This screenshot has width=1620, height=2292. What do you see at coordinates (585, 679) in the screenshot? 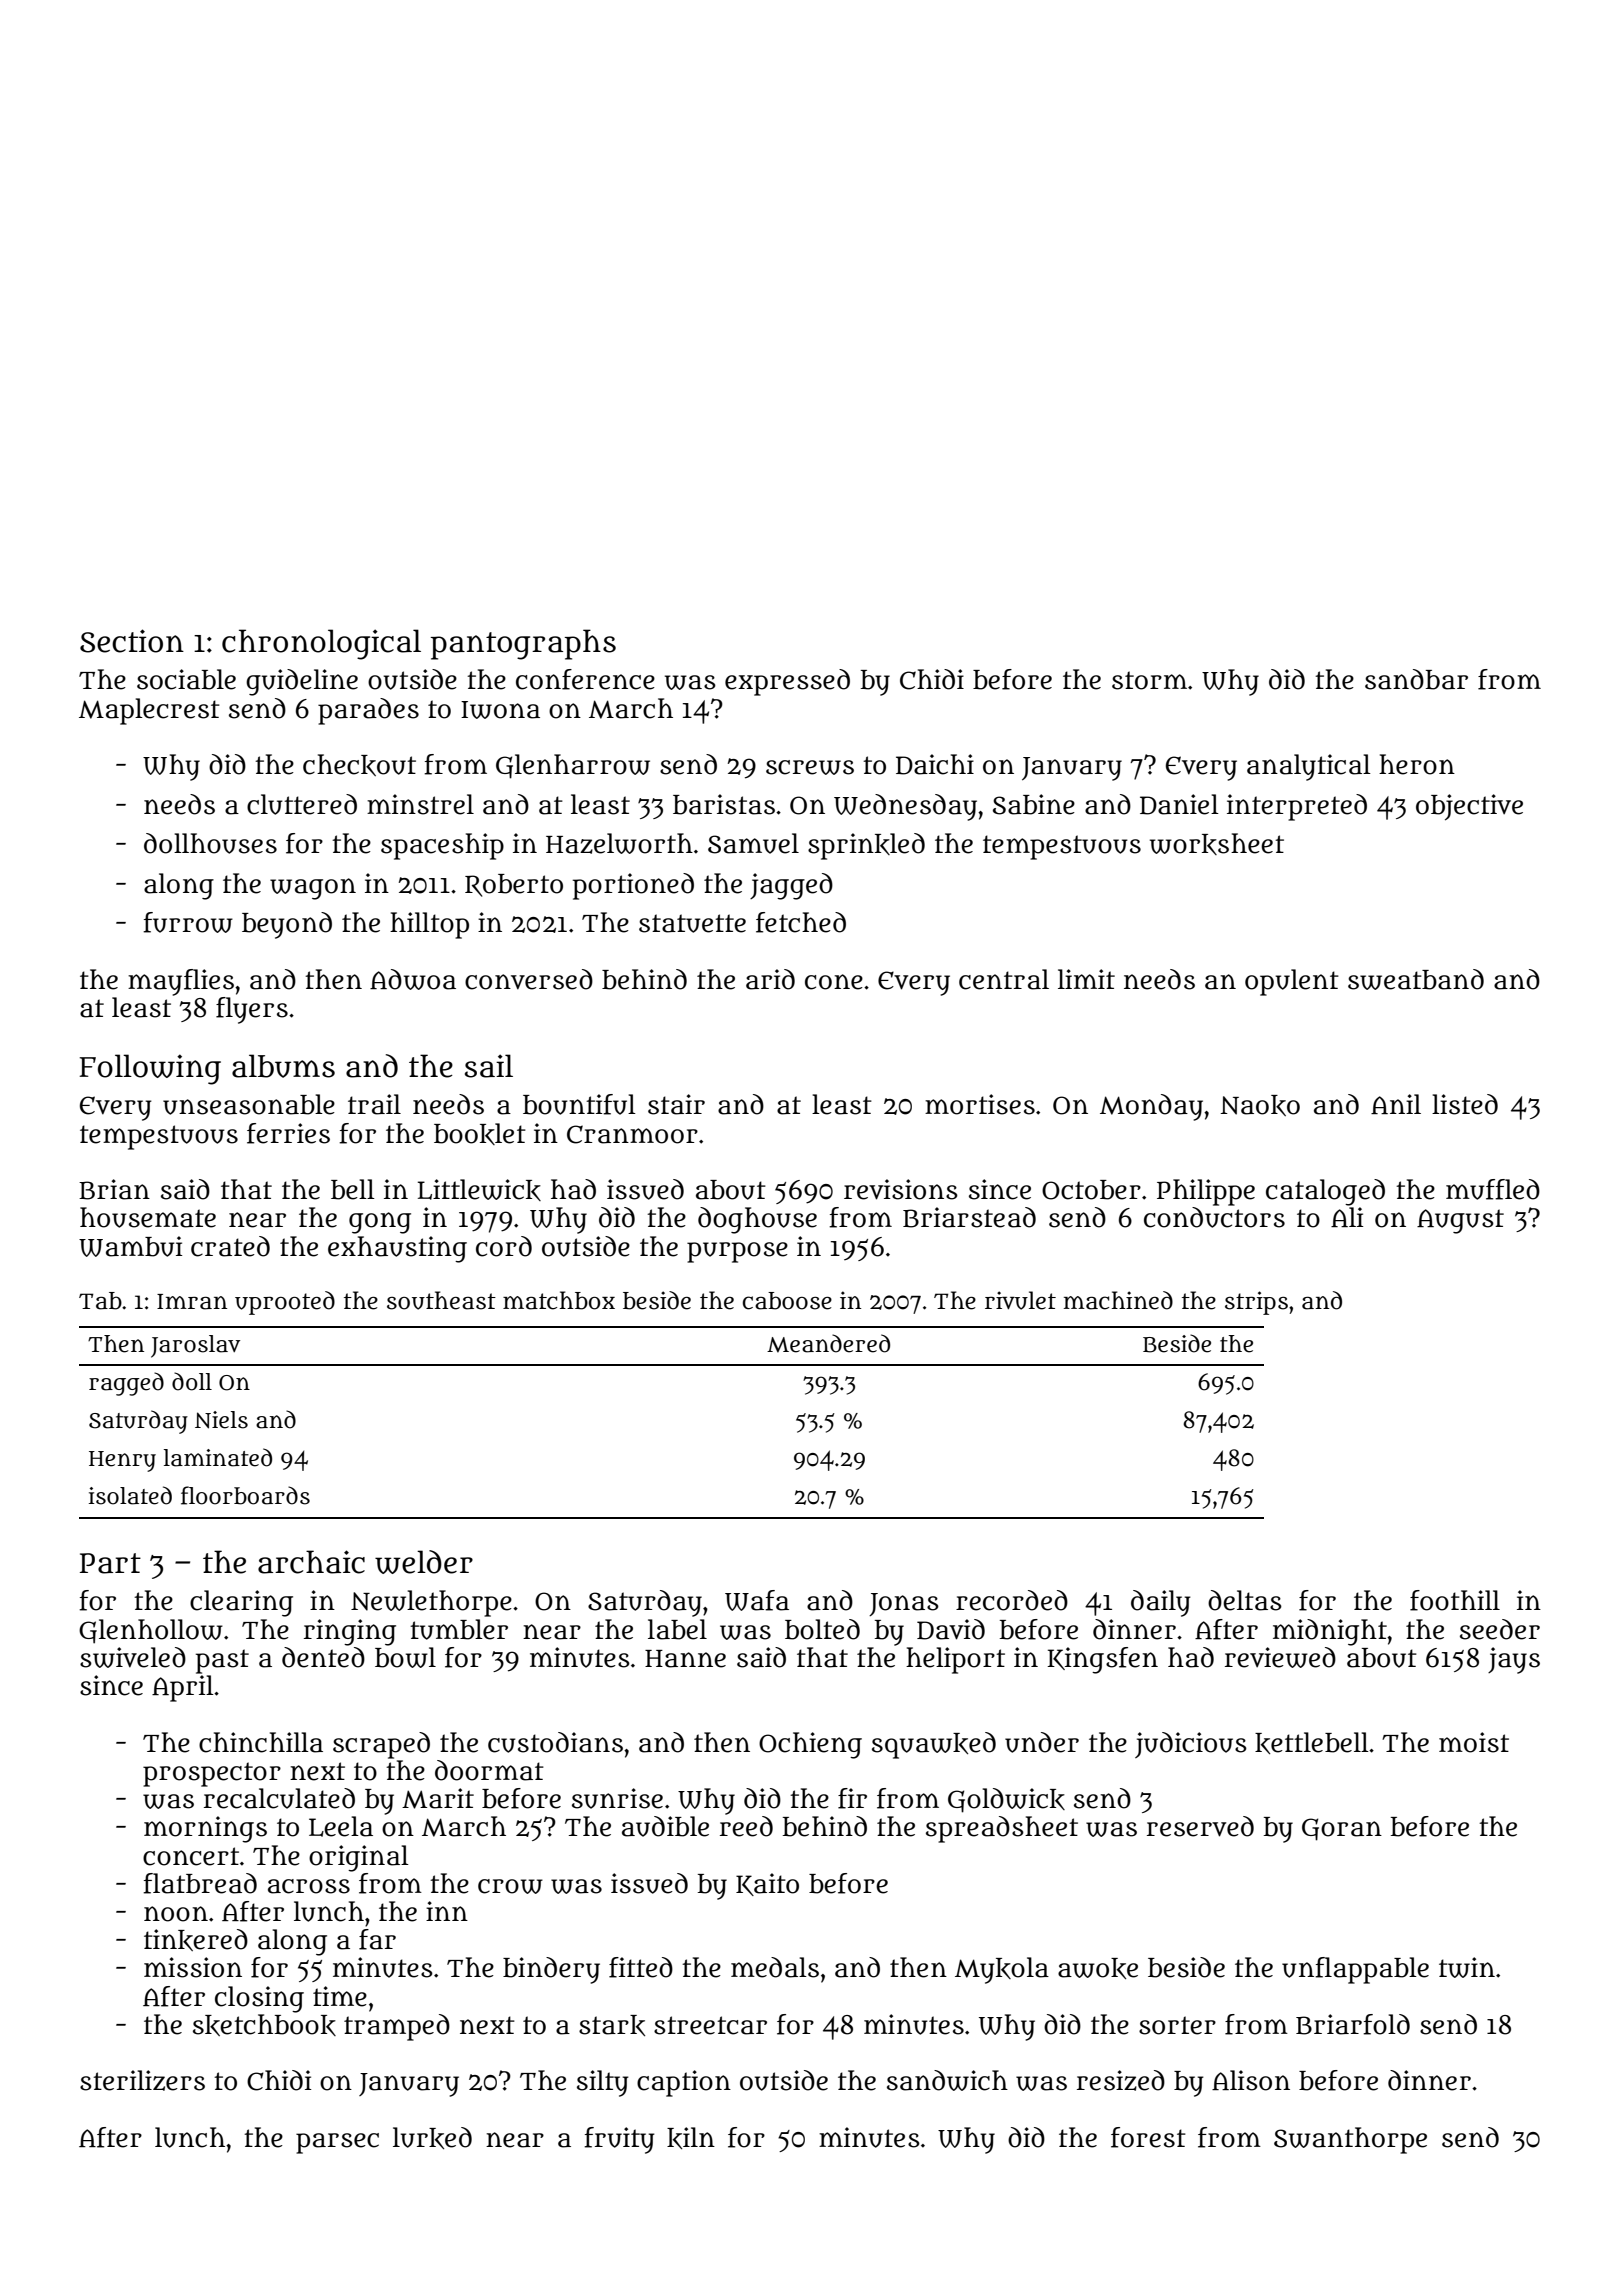
I see `conference` at bounding box center [585, 679].
